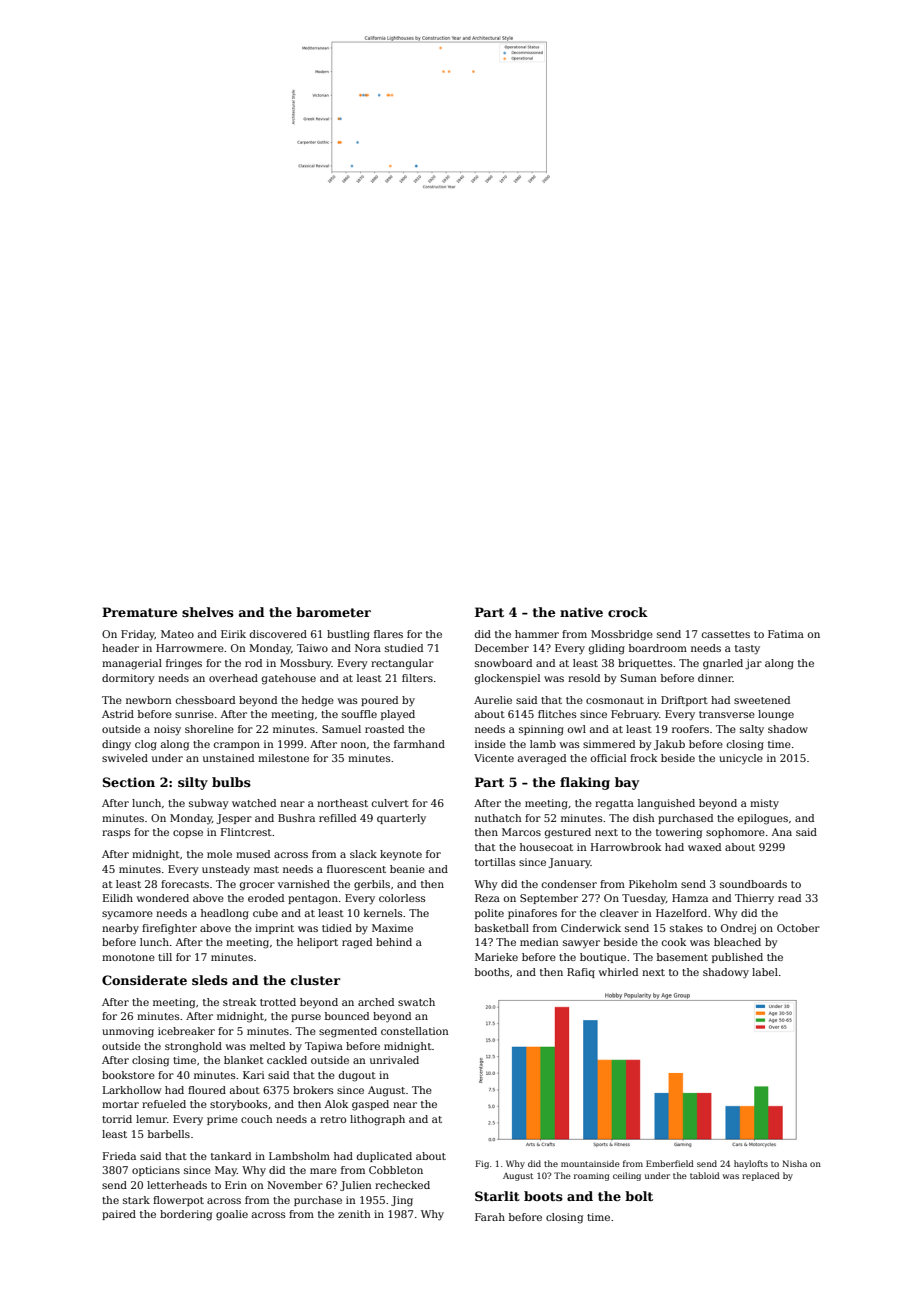 This document has height=1308, width=924. Describe the element at coordinates (274, 929) in the document. I see `imprint` at that location.
